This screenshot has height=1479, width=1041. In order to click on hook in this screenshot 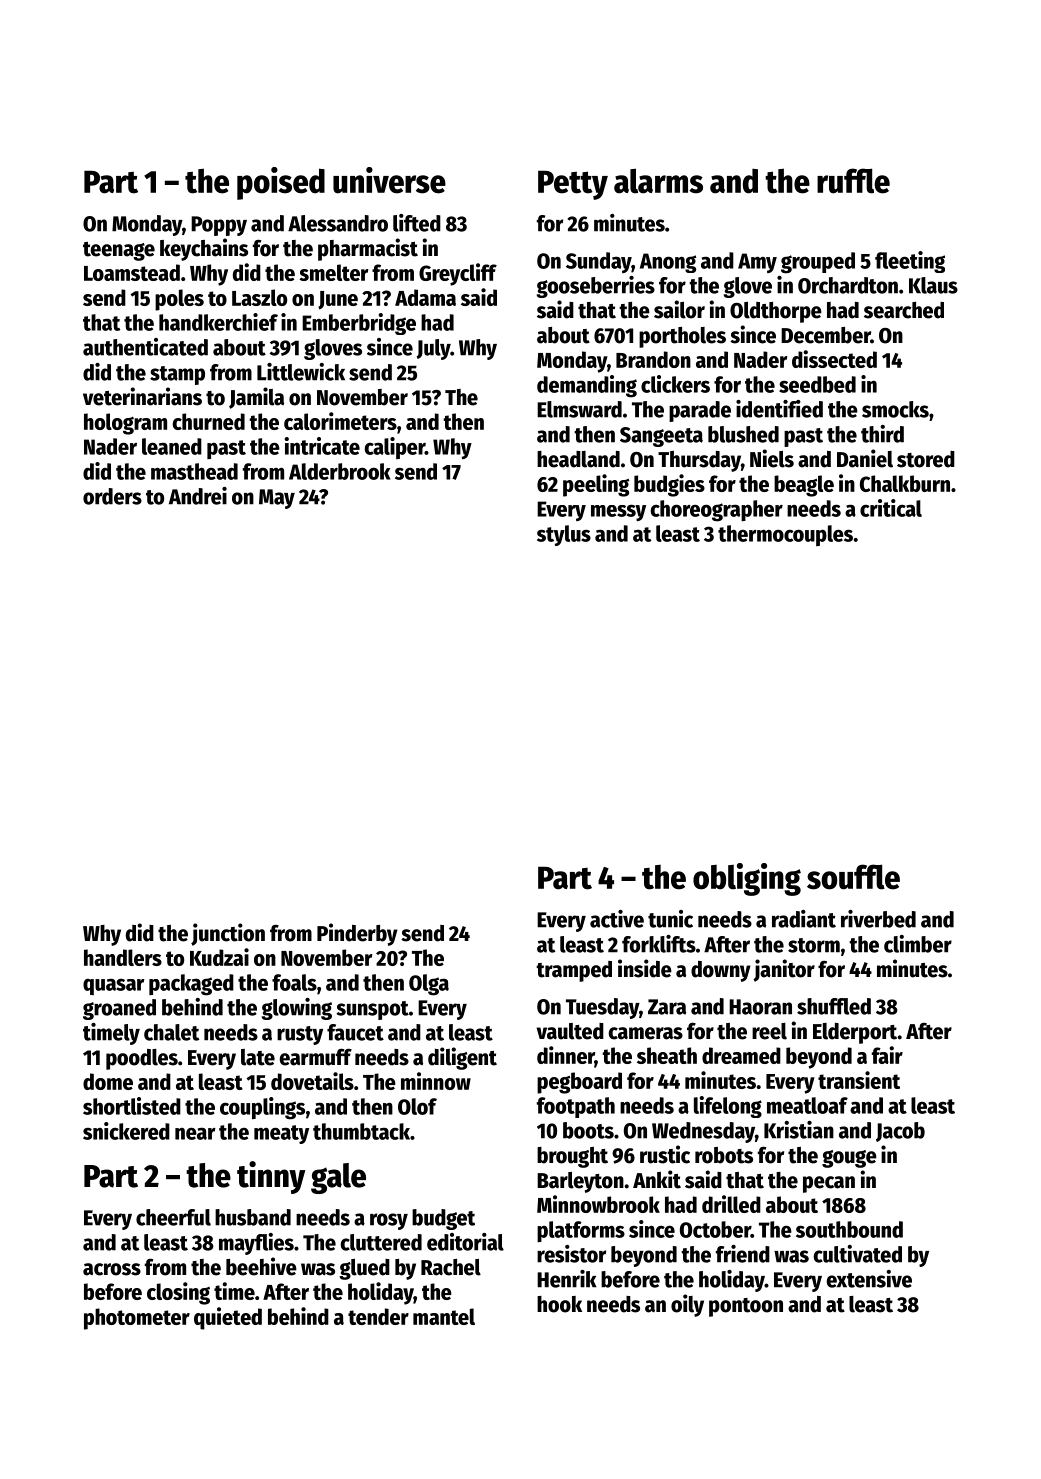, I will do `click(559, 1304)`.
